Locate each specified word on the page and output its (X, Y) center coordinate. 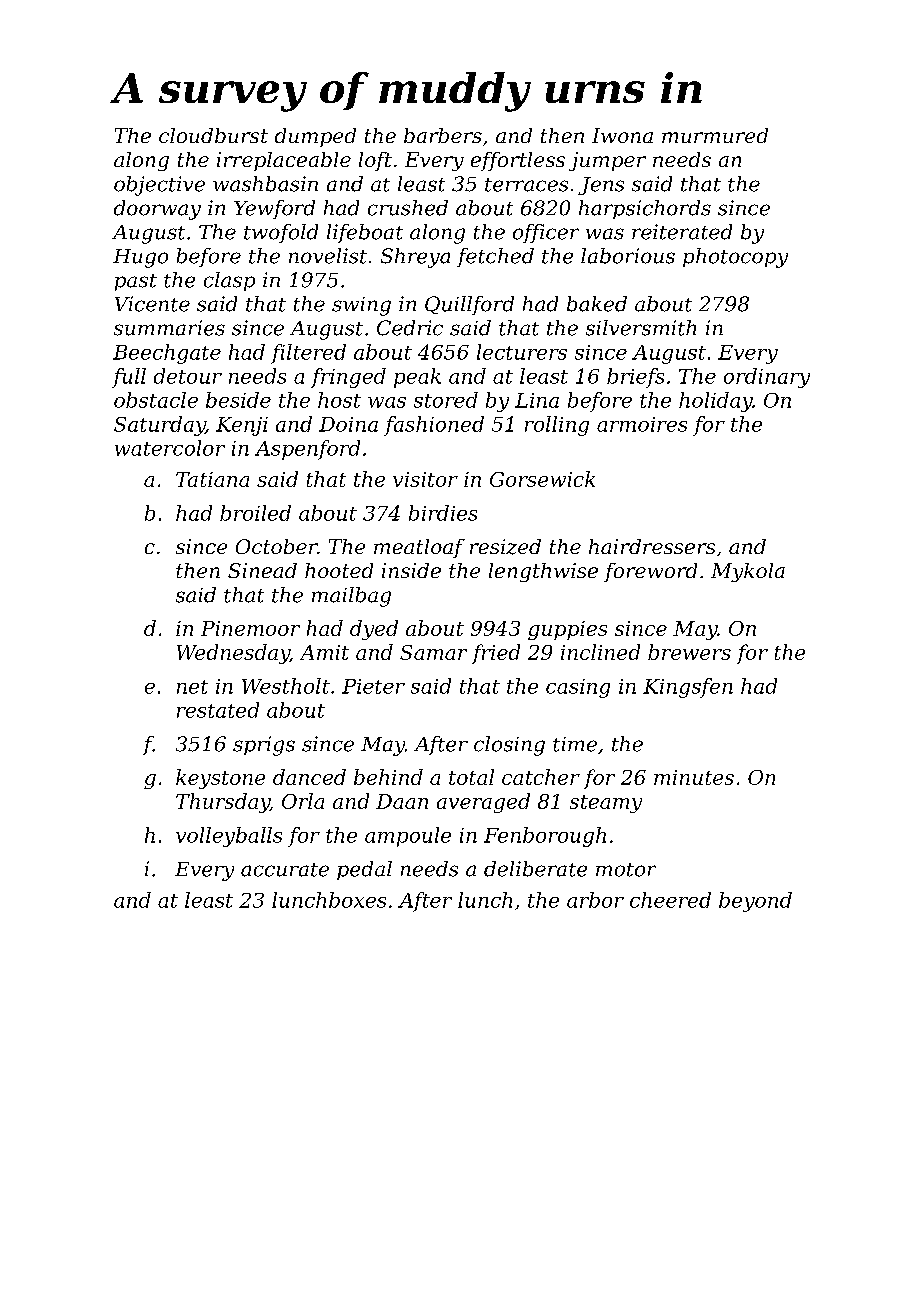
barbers (443, 135)
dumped (315, 137)
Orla (303, 801)
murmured (715, 135)
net (192, 687)
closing (509, 746)
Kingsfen (688, 688)
